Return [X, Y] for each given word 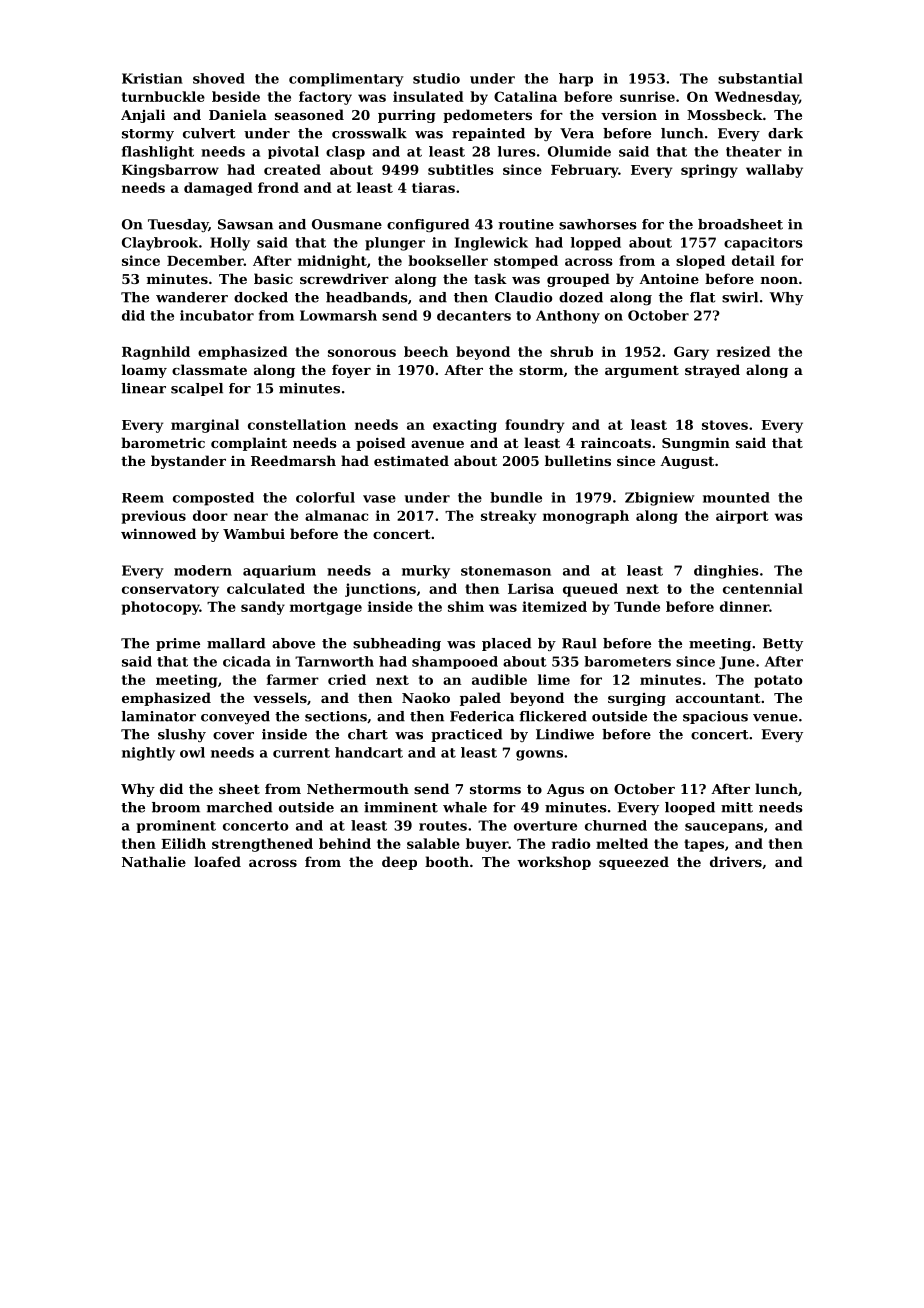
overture [545, 826]
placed [506, 644]
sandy [263, 608]
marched [239, 807]
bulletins [578, 460]
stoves [725, 425]
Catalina [525, 96]
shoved [219, 78]
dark [785, 133]
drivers [736, 861]
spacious [715, 717]
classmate [209, 369]
